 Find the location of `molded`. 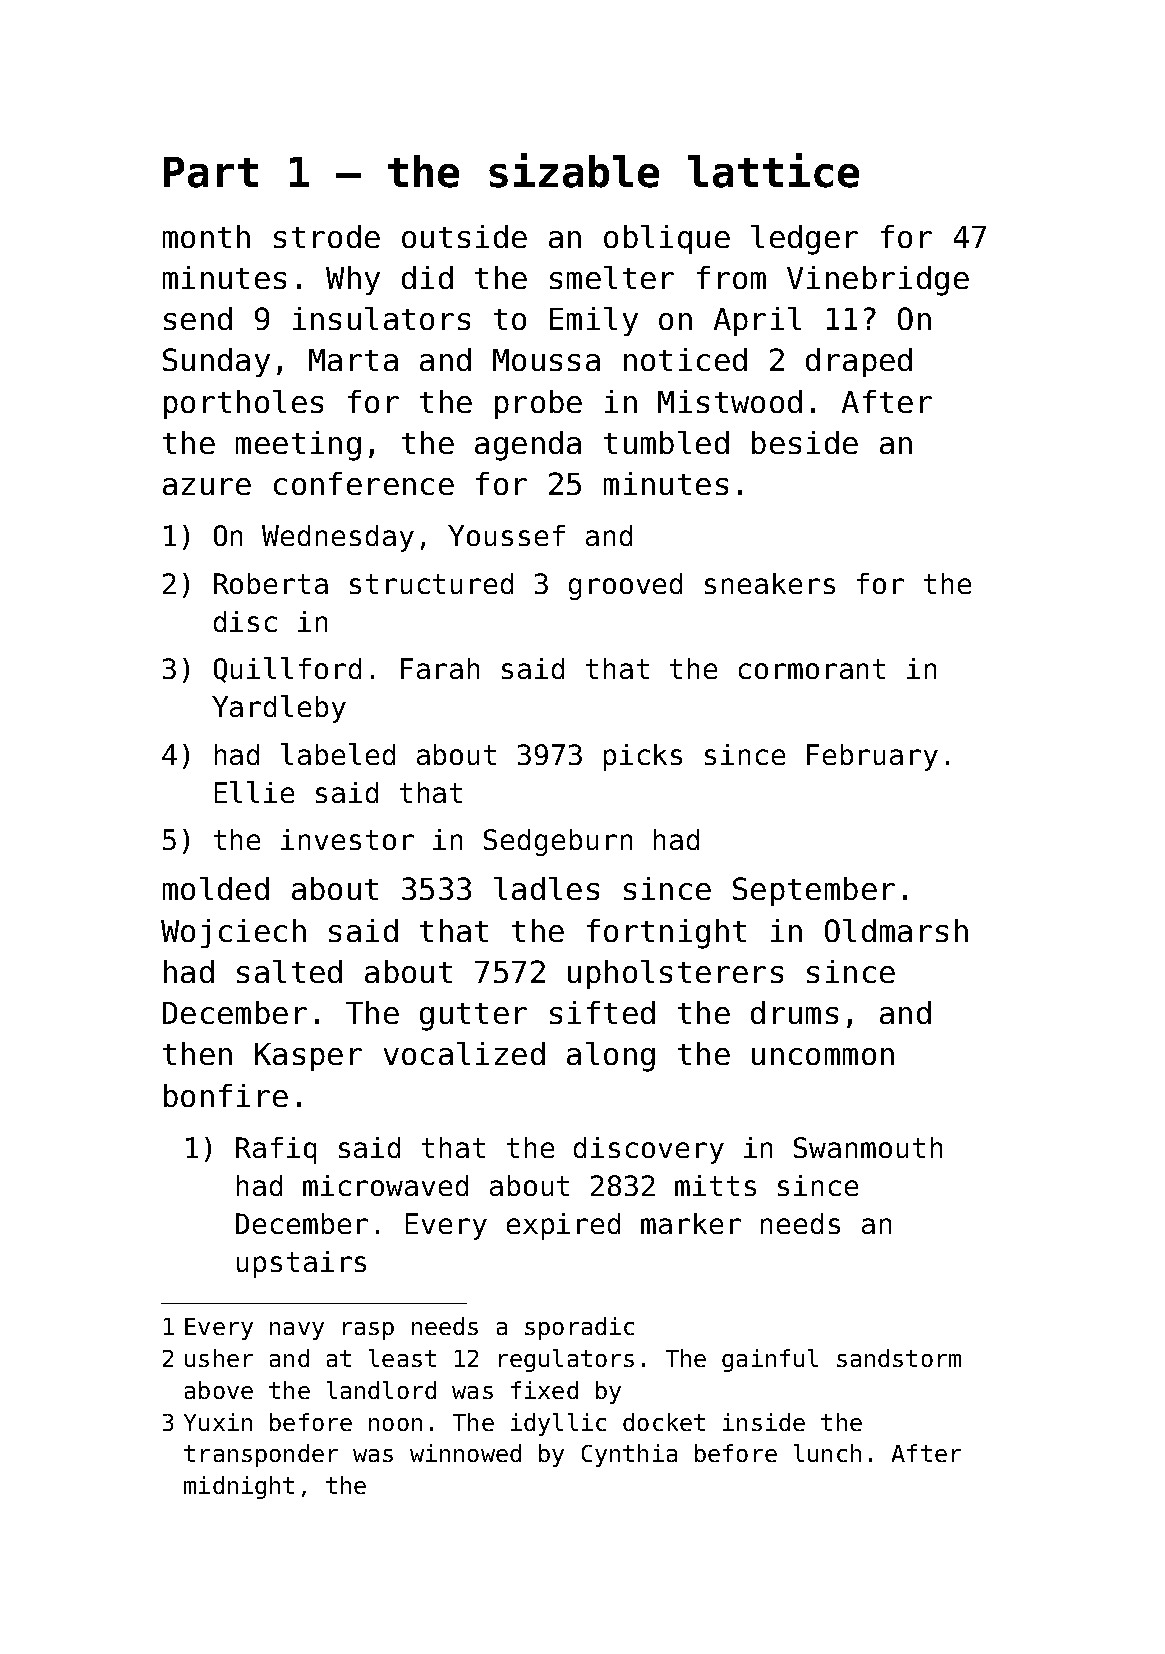

molded is located at coordinates (216, 888).
